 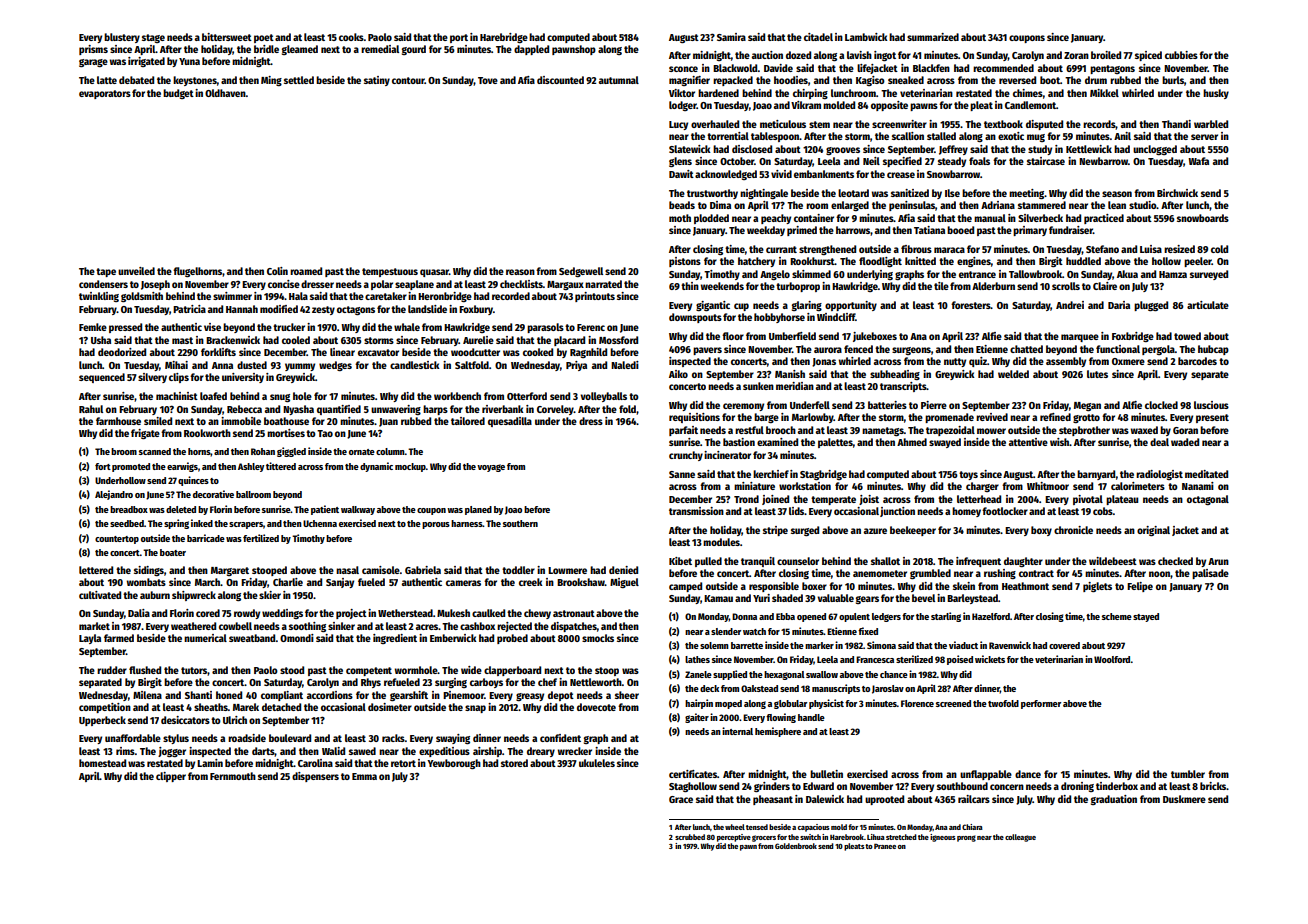 I want to click on lettered, so click(x=96, y=570).
